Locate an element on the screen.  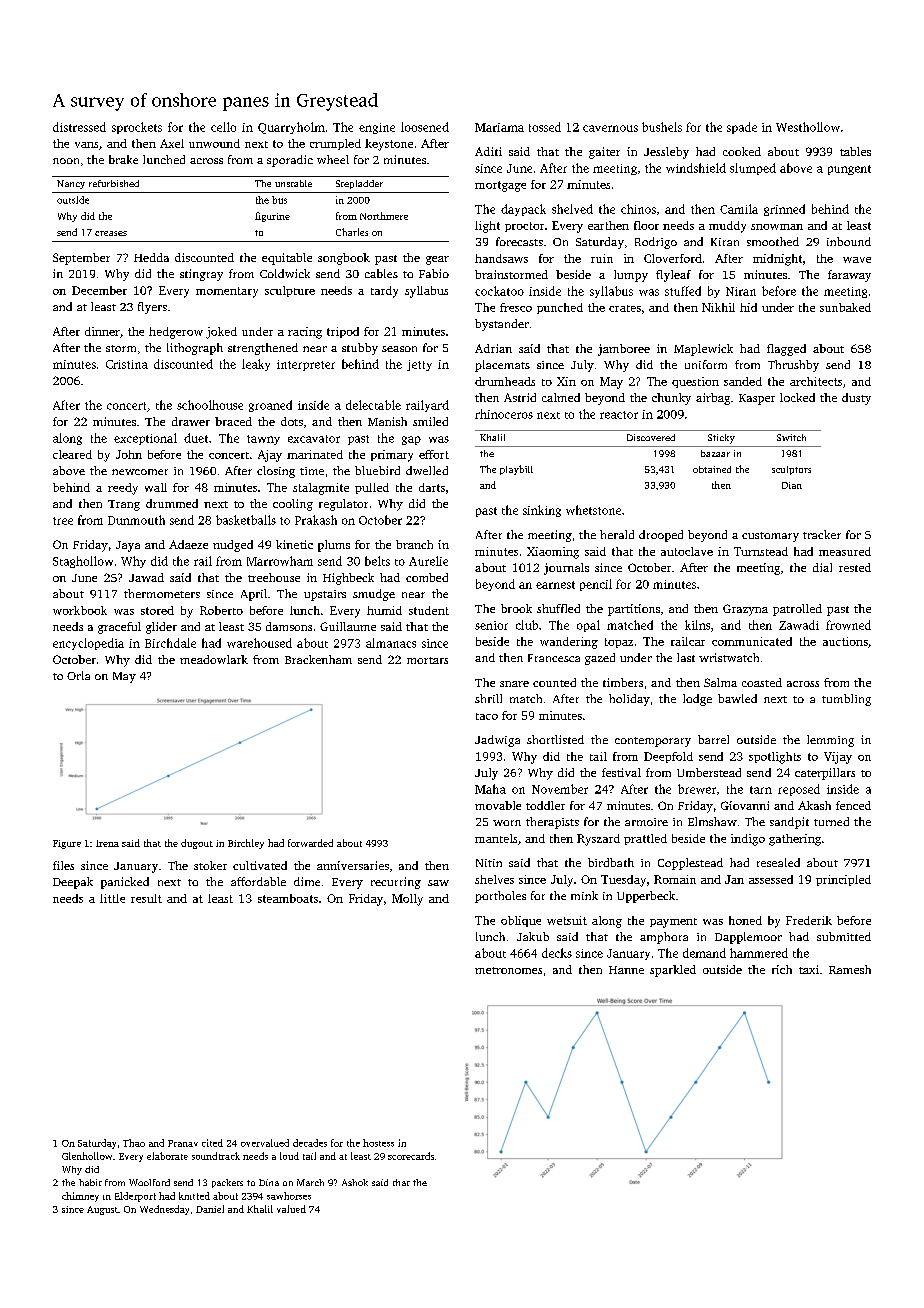
duet is located at coordinates (196, 438).
